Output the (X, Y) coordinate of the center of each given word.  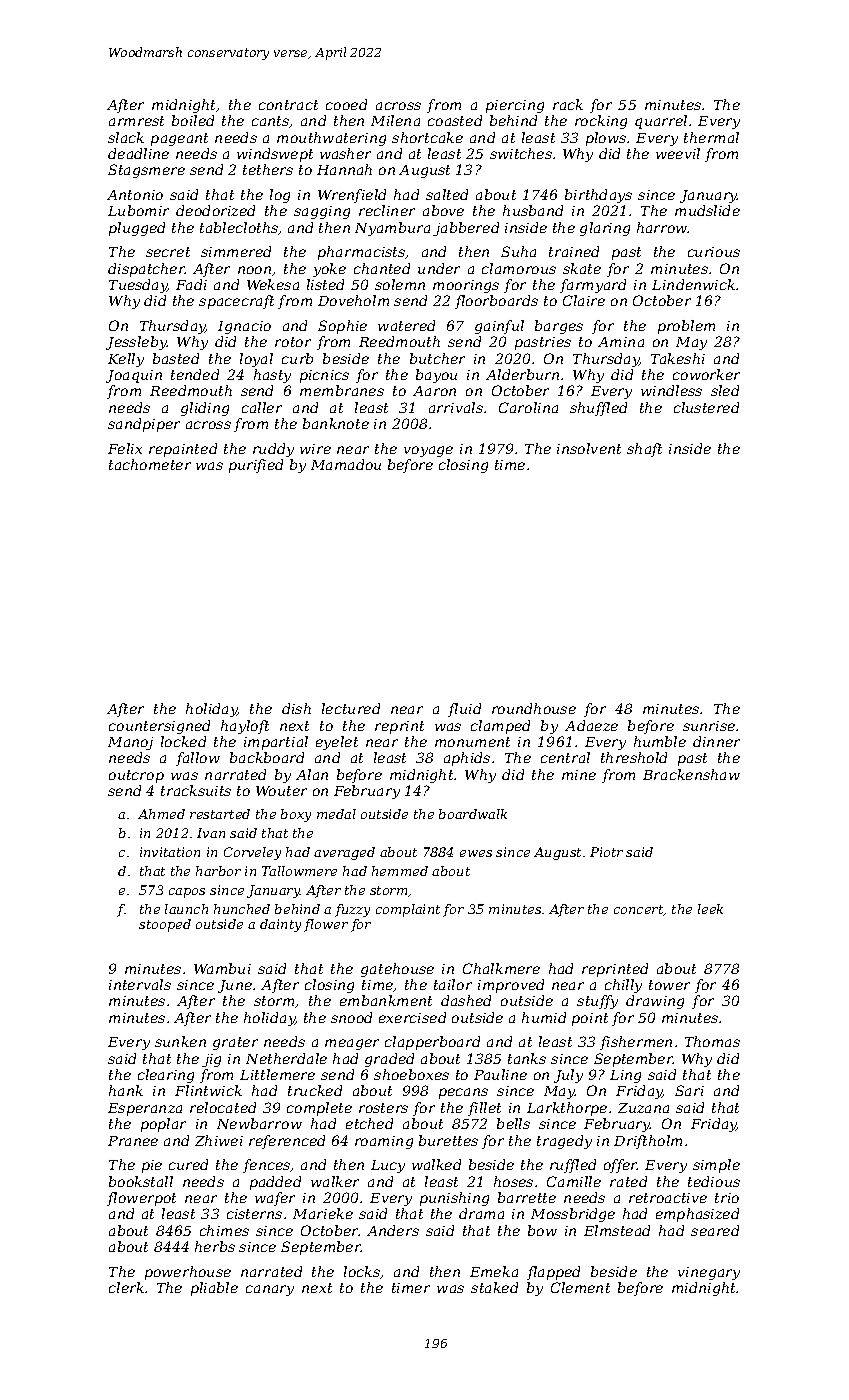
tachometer (150, 464)
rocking (601, 122)
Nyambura (392, 229)
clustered (706, 407)
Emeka (494, 1271)
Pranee (133, 1141)
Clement (580, 1287)
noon (254, 270)
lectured (351, 708)
